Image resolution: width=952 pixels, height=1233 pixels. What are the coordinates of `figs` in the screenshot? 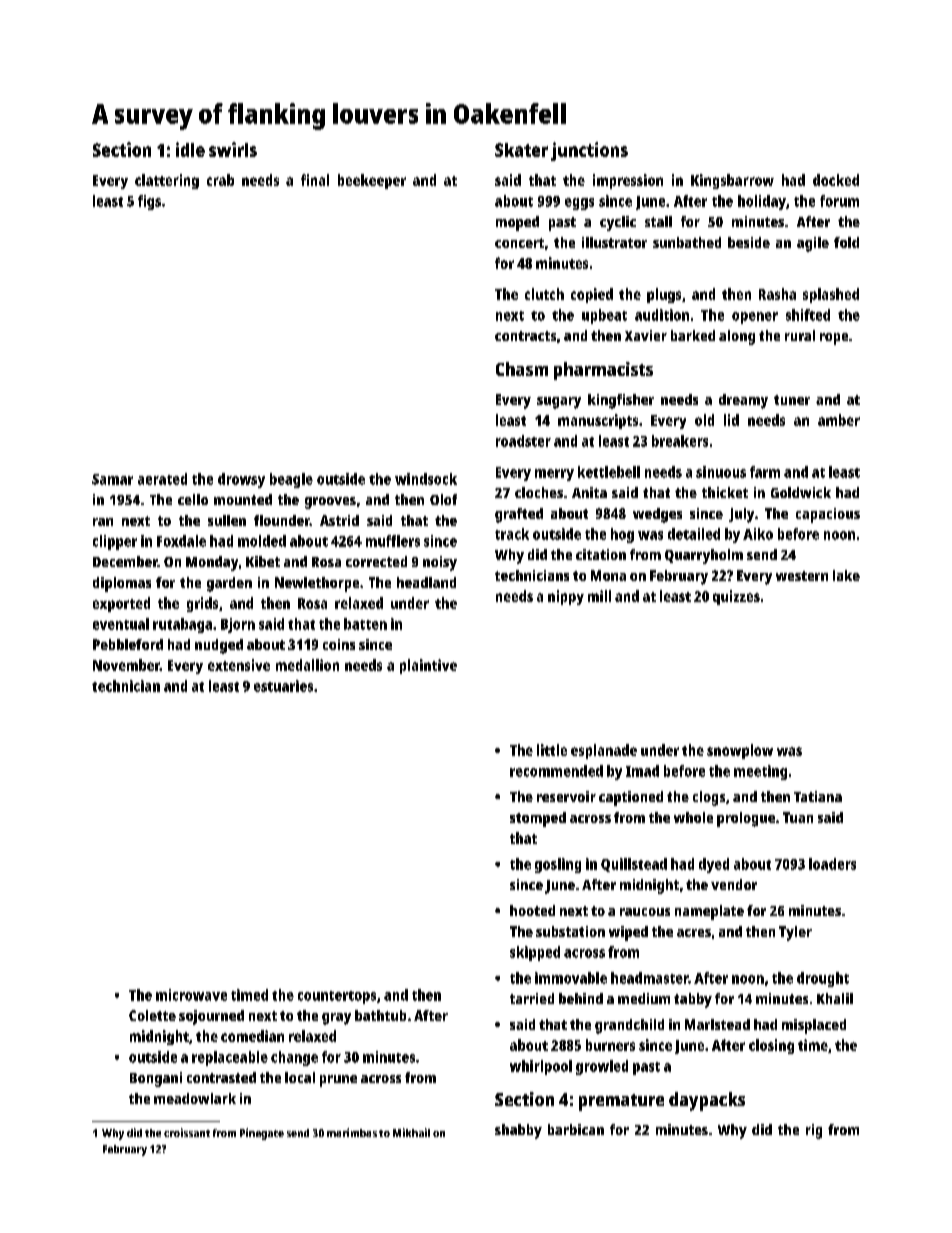 It's located at (149, 202).
